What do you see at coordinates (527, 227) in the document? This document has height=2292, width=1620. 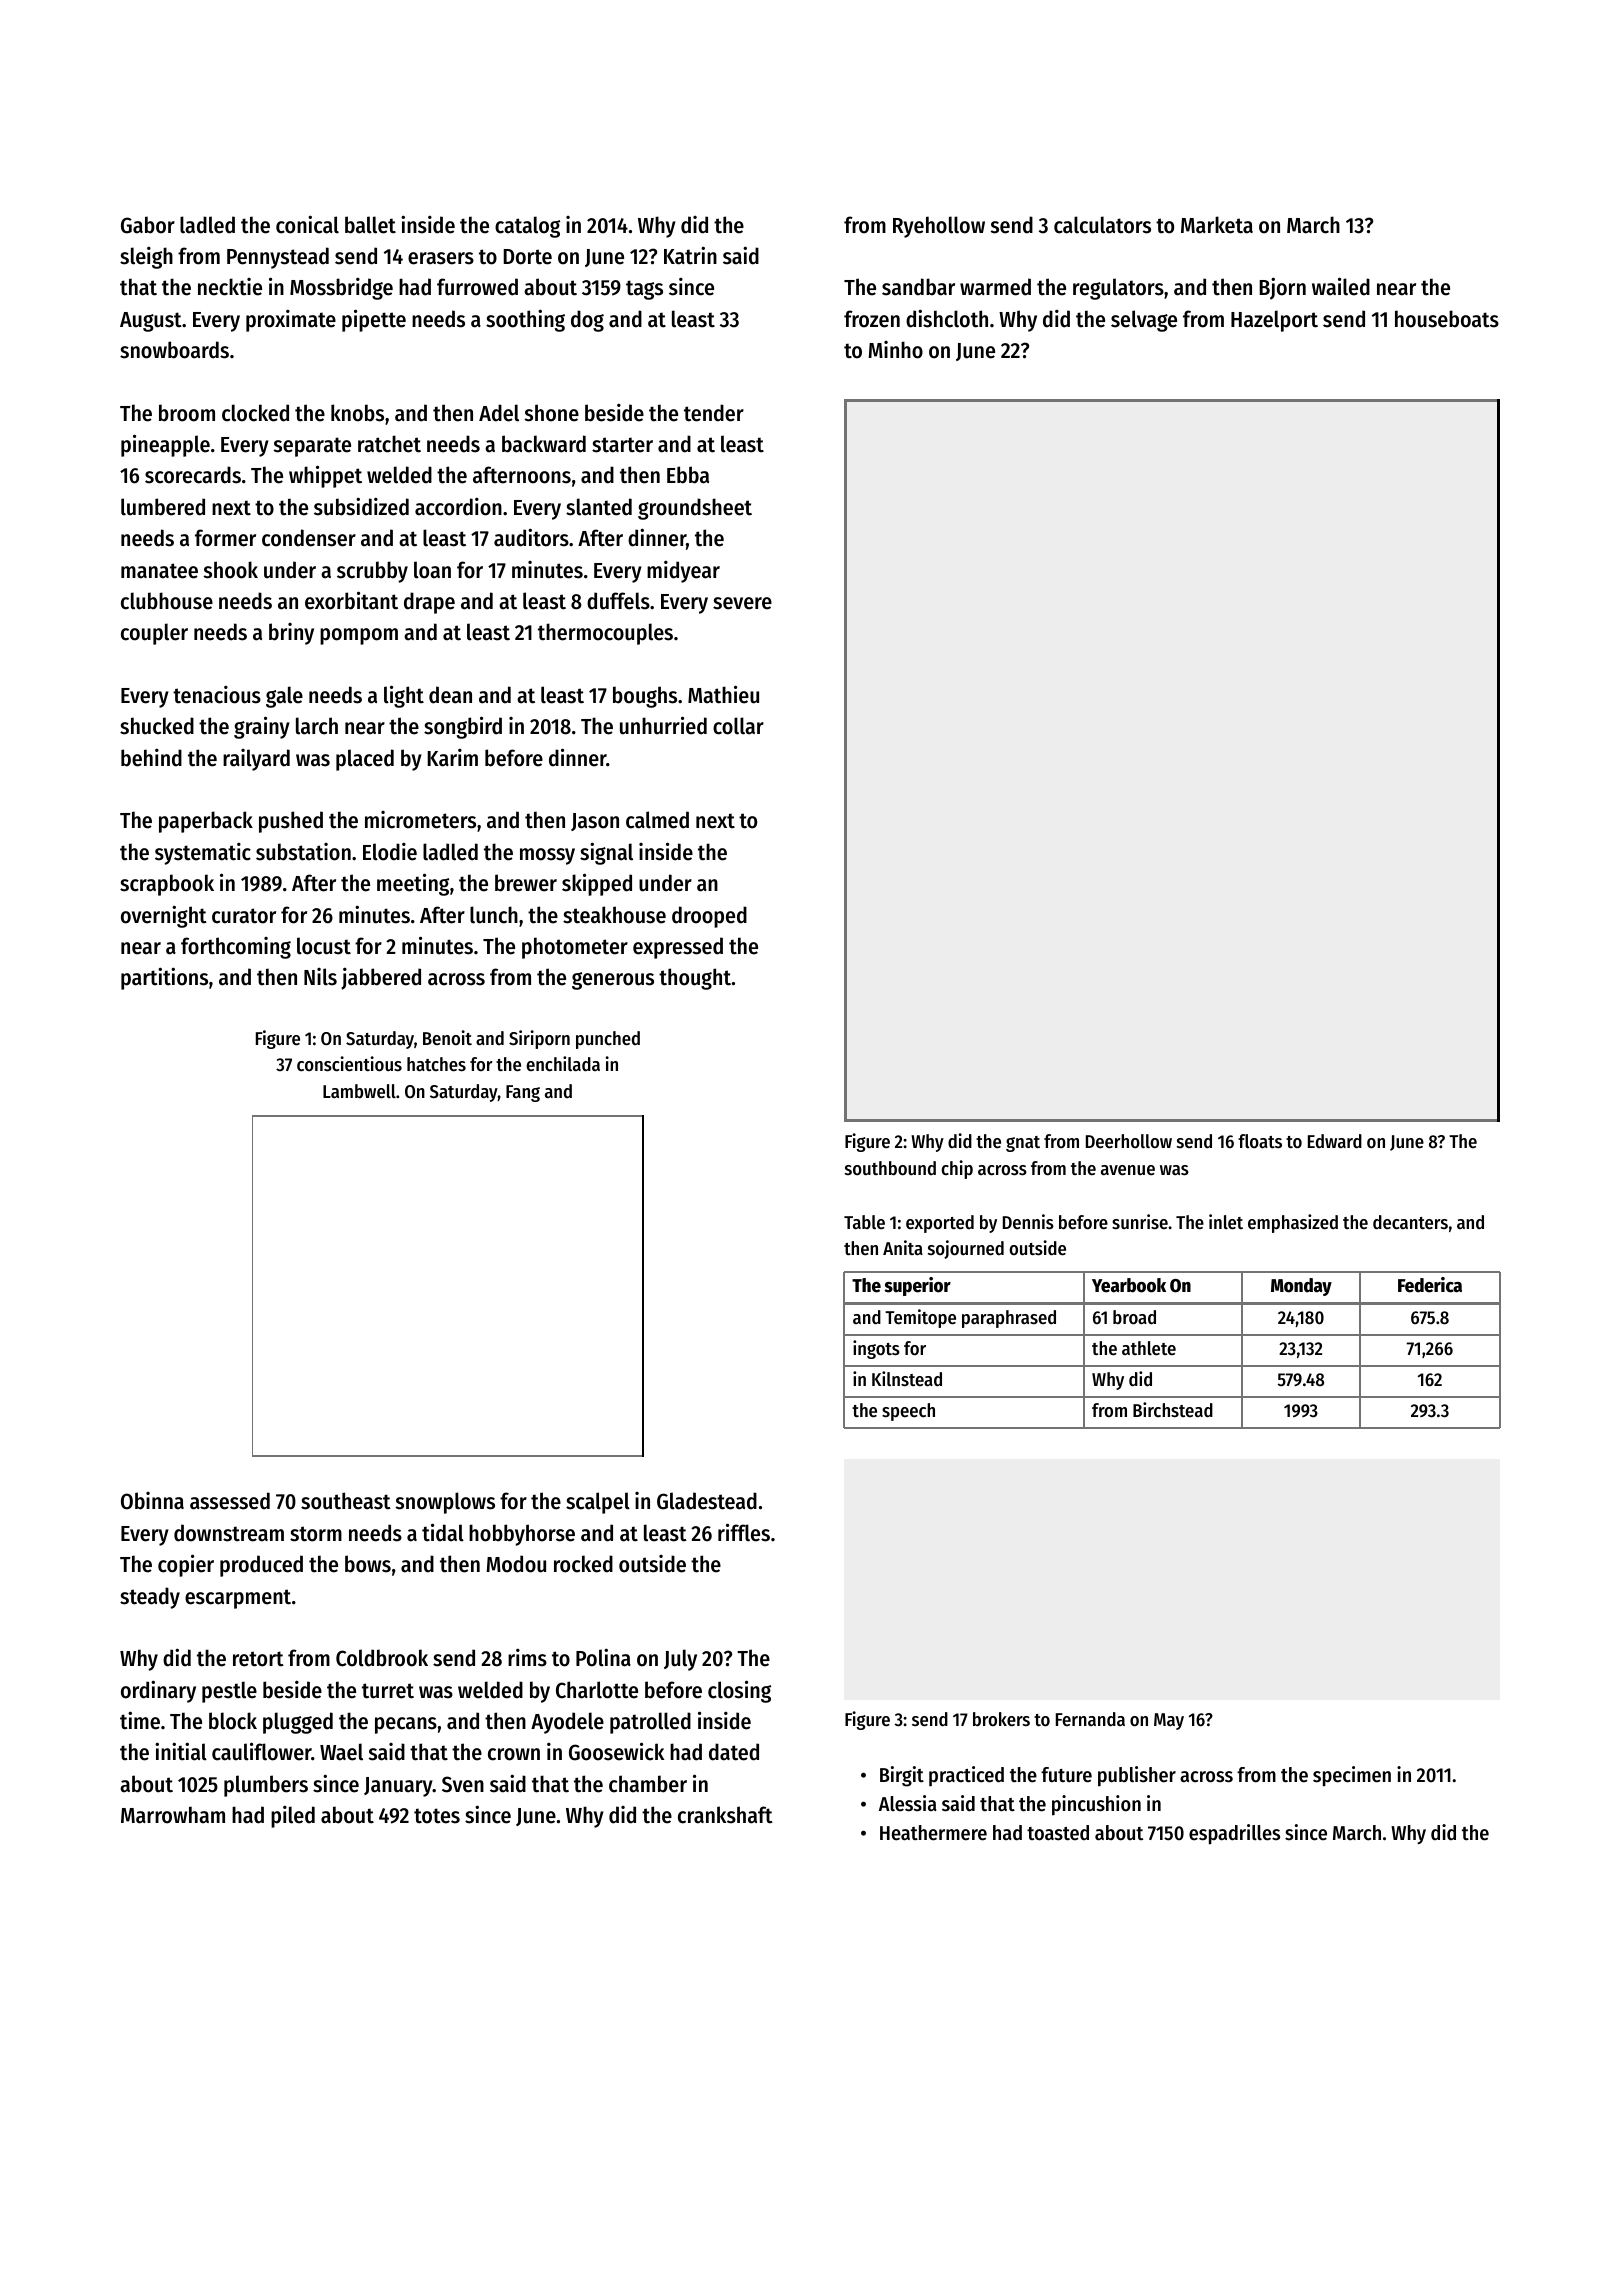 I see `catalog` at bounding box center [527, 227].
